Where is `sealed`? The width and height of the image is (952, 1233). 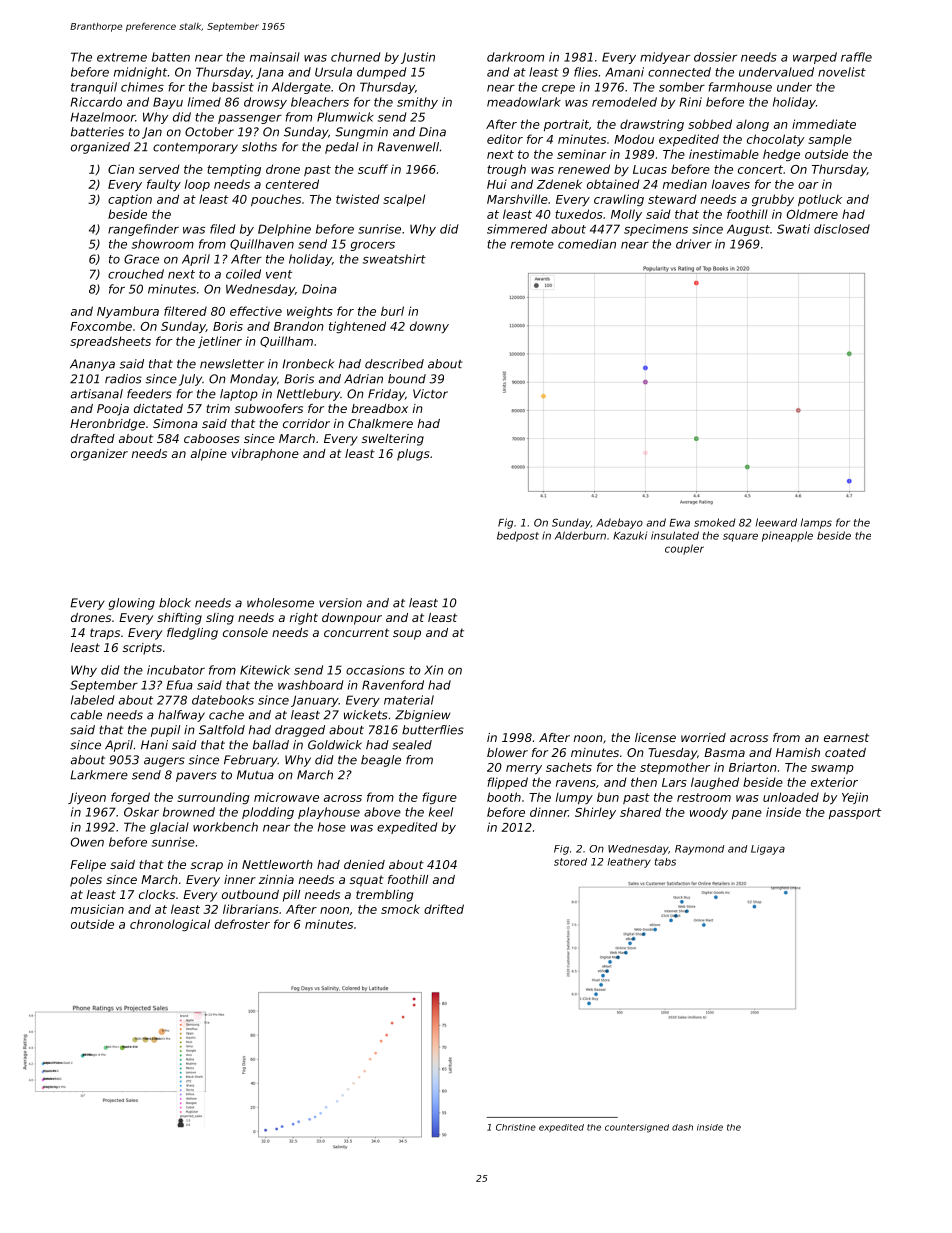
sealed is located at coordinates (412, 745).
